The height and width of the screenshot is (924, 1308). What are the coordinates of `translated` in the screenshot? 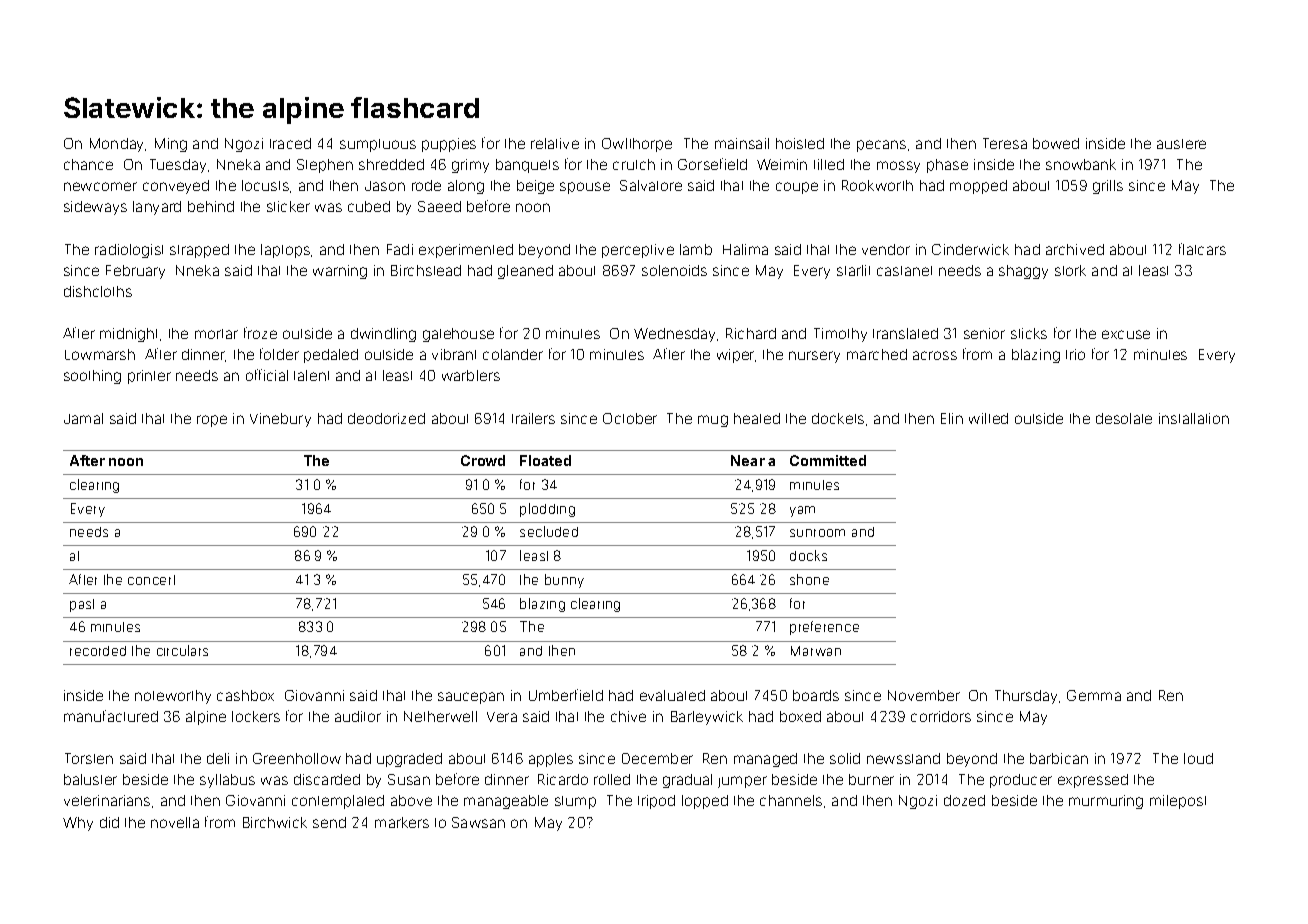 It's located at (905, 333).
